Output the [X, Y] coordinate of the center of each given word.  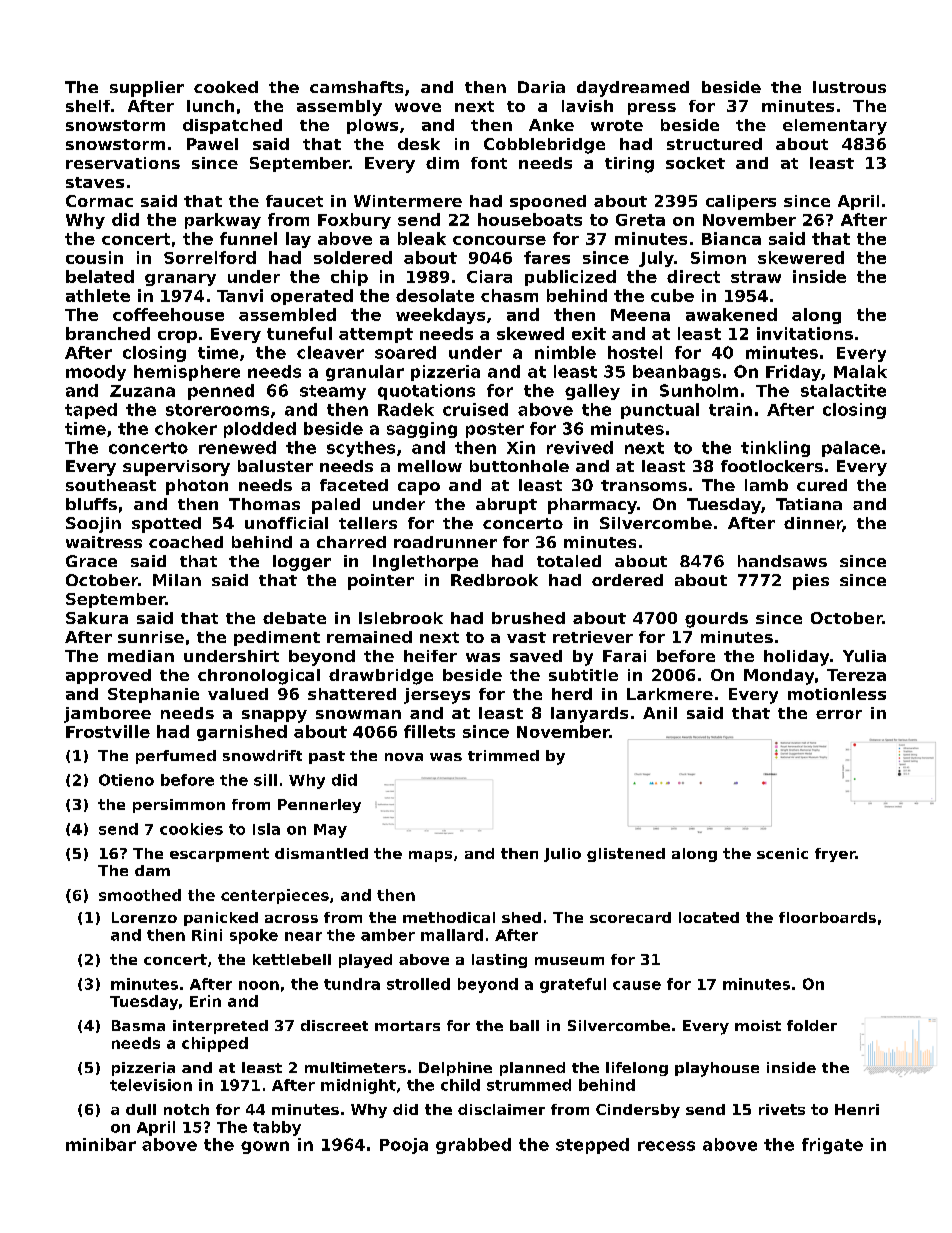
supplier [147, 89]
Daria [541, 87]
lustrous [849, 87]
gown [265, 1147]
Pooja [404, 1146]
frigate [832, 1146]
